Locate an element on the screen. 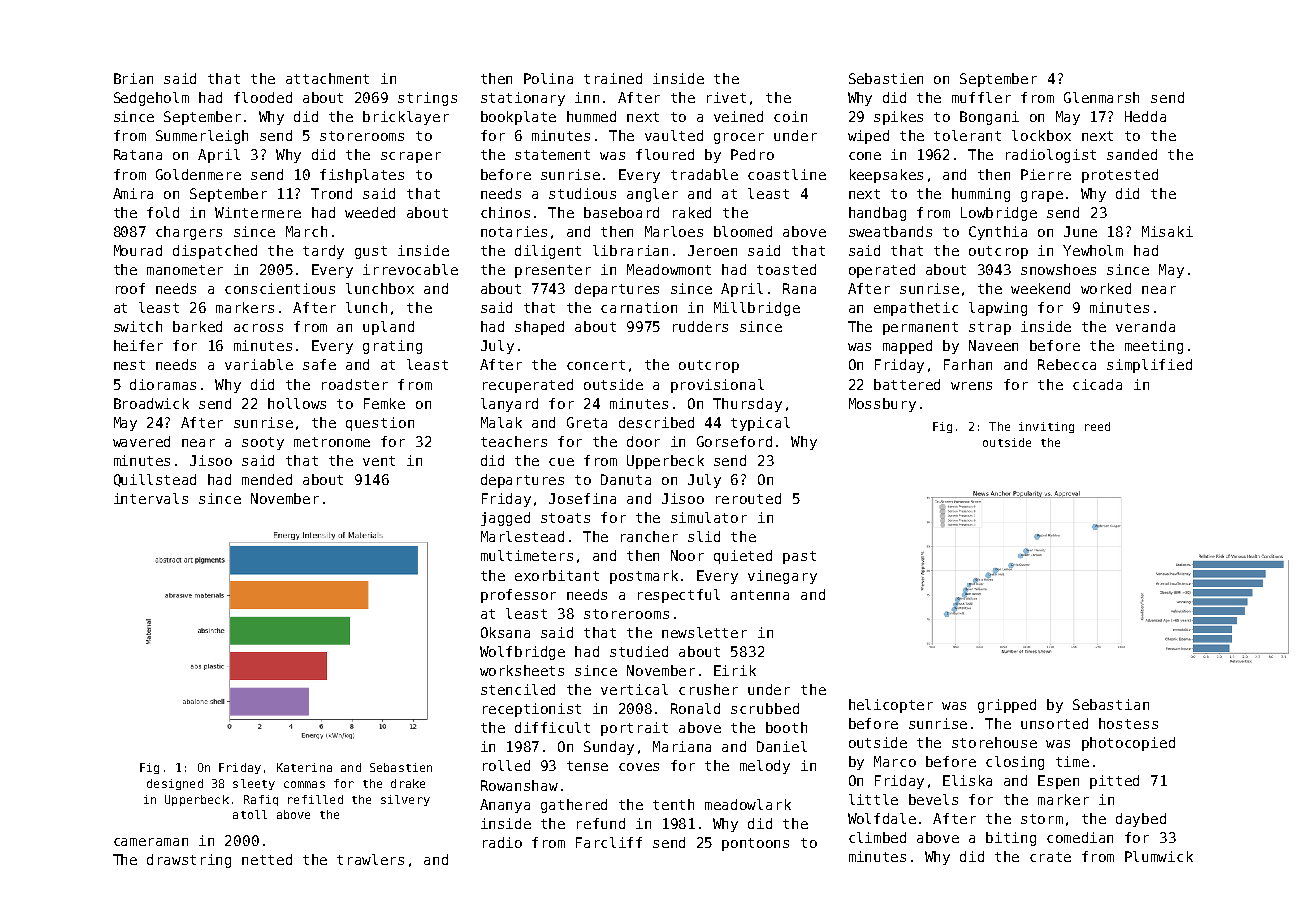 The width and height of the screenshot is (1308, 924). trained is located at coordinates (613, 78).
